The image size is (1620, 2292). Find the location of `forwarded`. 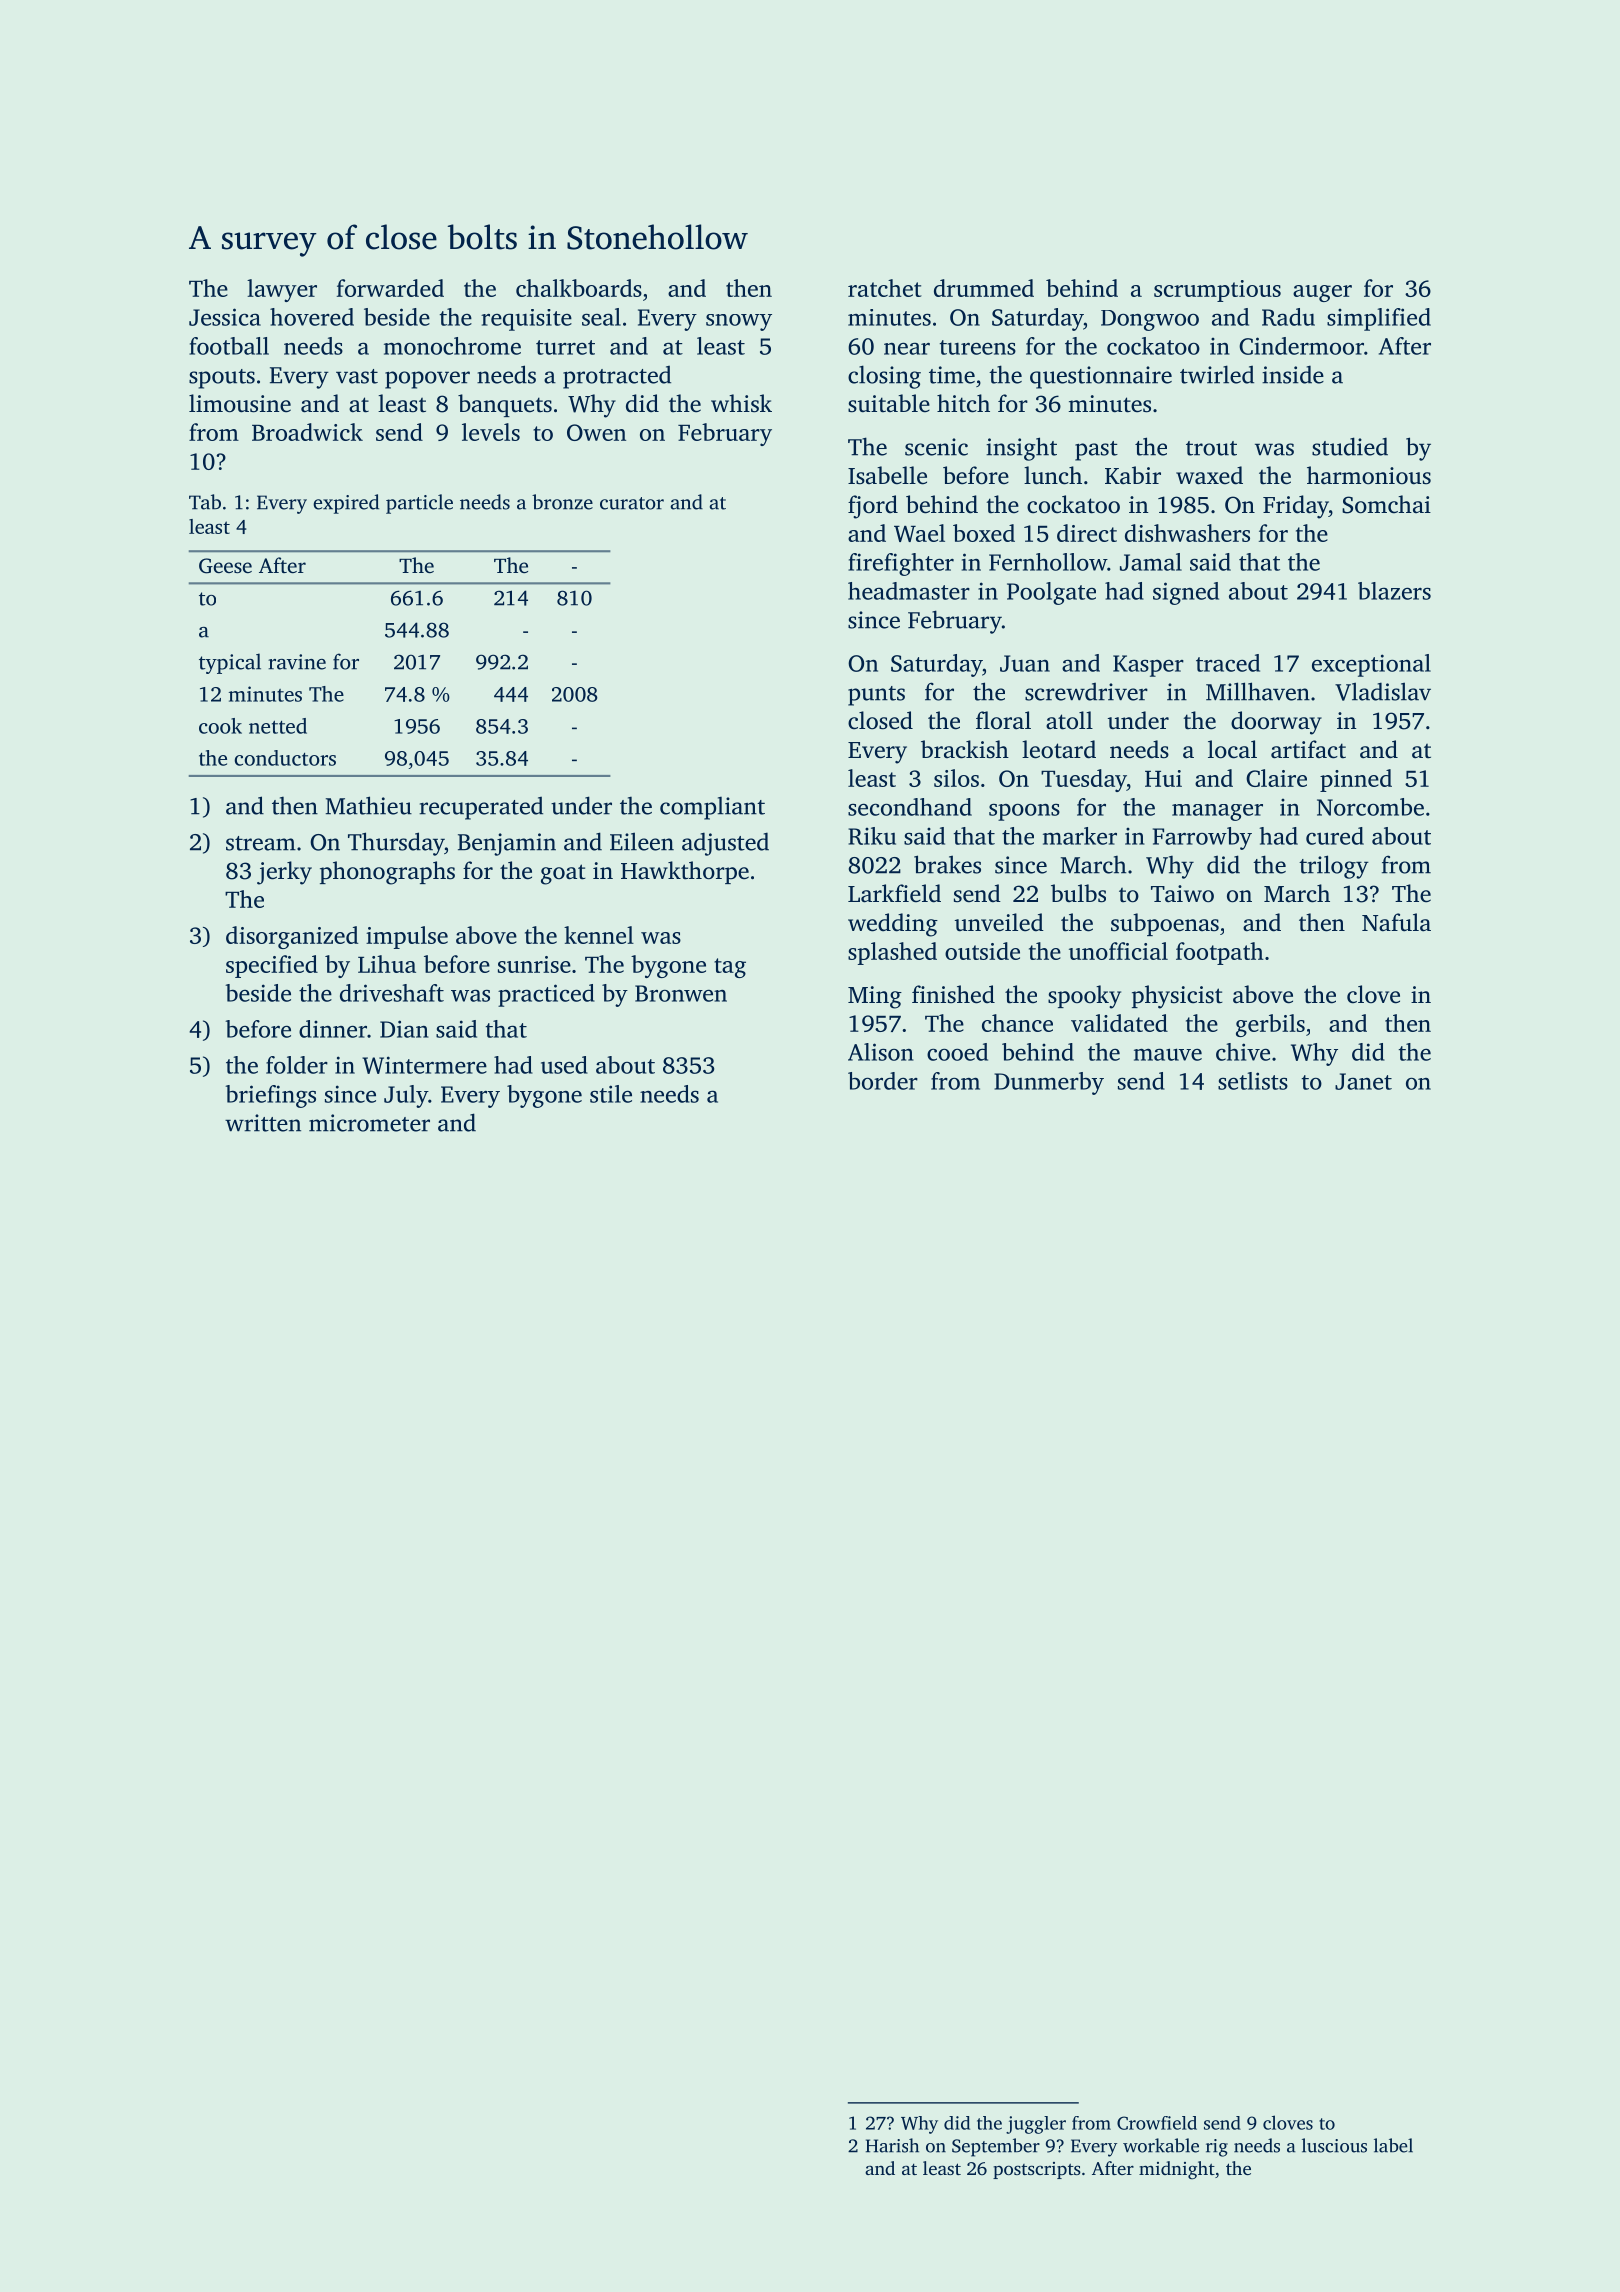

forwarded is located at coordinates (390, 288).
